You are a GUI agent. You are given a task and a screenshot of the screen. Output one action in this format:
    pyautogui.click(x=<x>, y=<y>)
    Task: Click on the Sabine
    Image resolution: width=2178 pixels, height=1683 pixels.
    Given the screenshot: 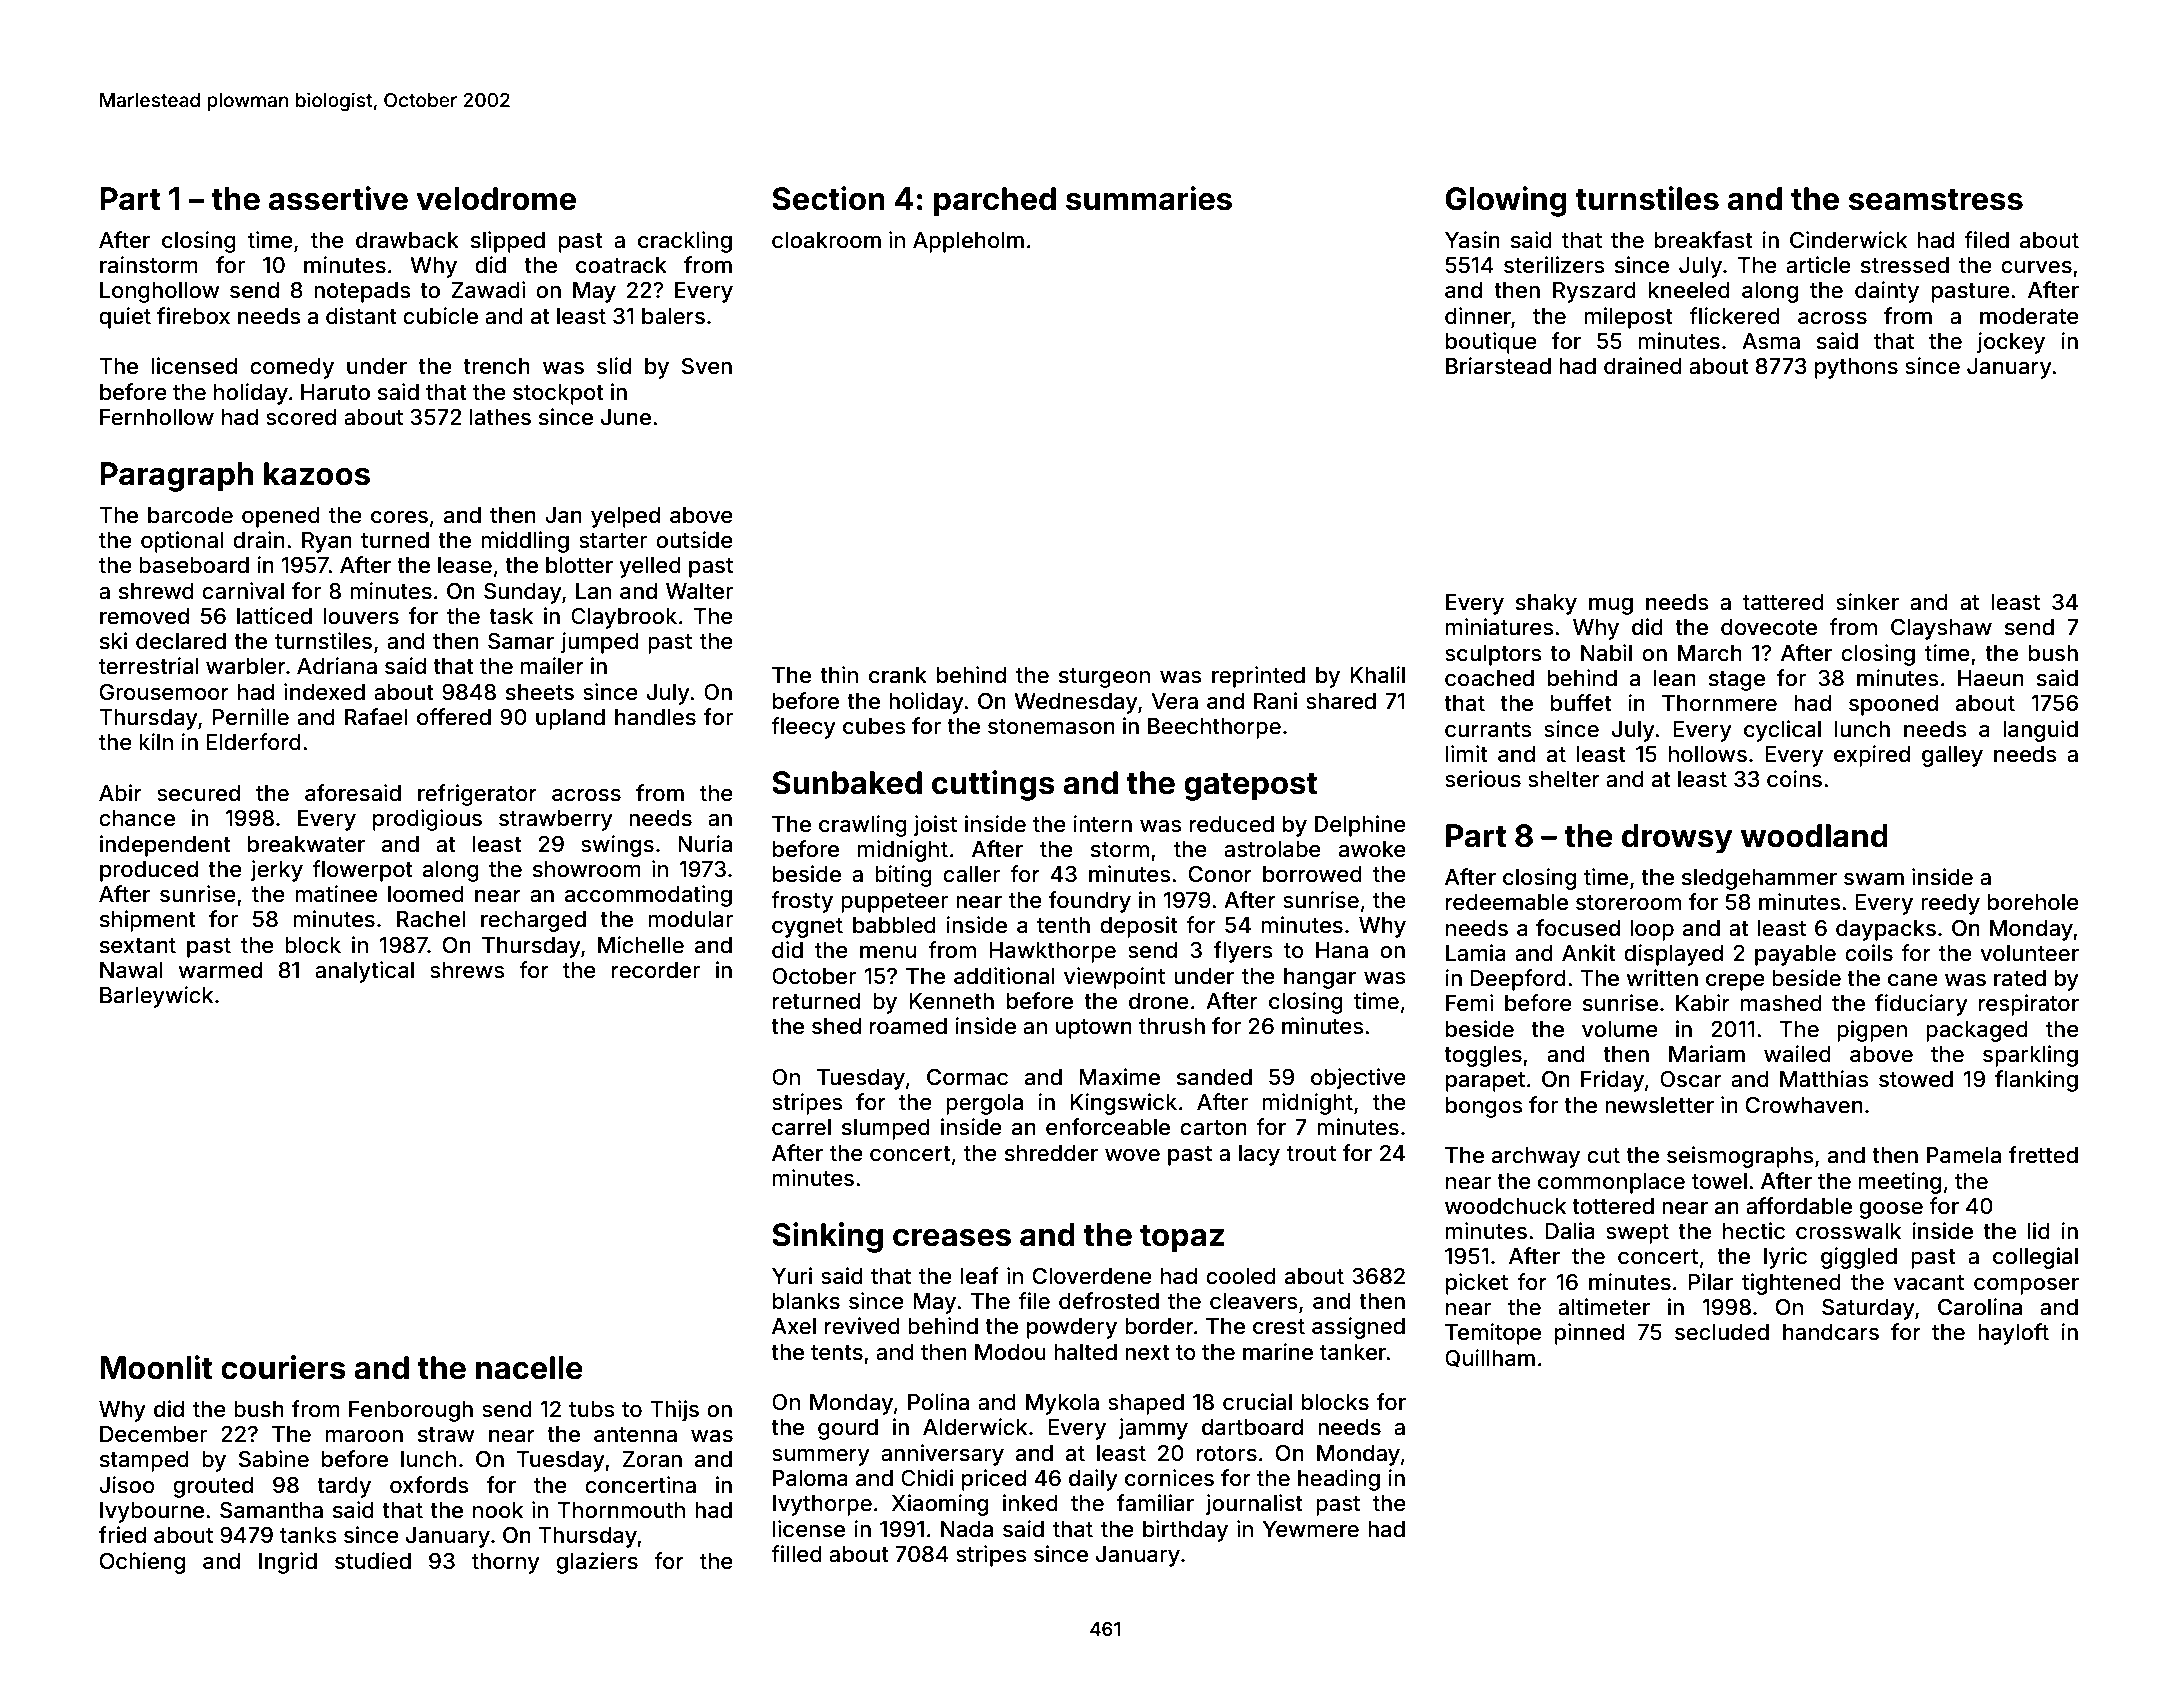 What is the action you would take?
    pyautogui.click(x=274, y=1459)
